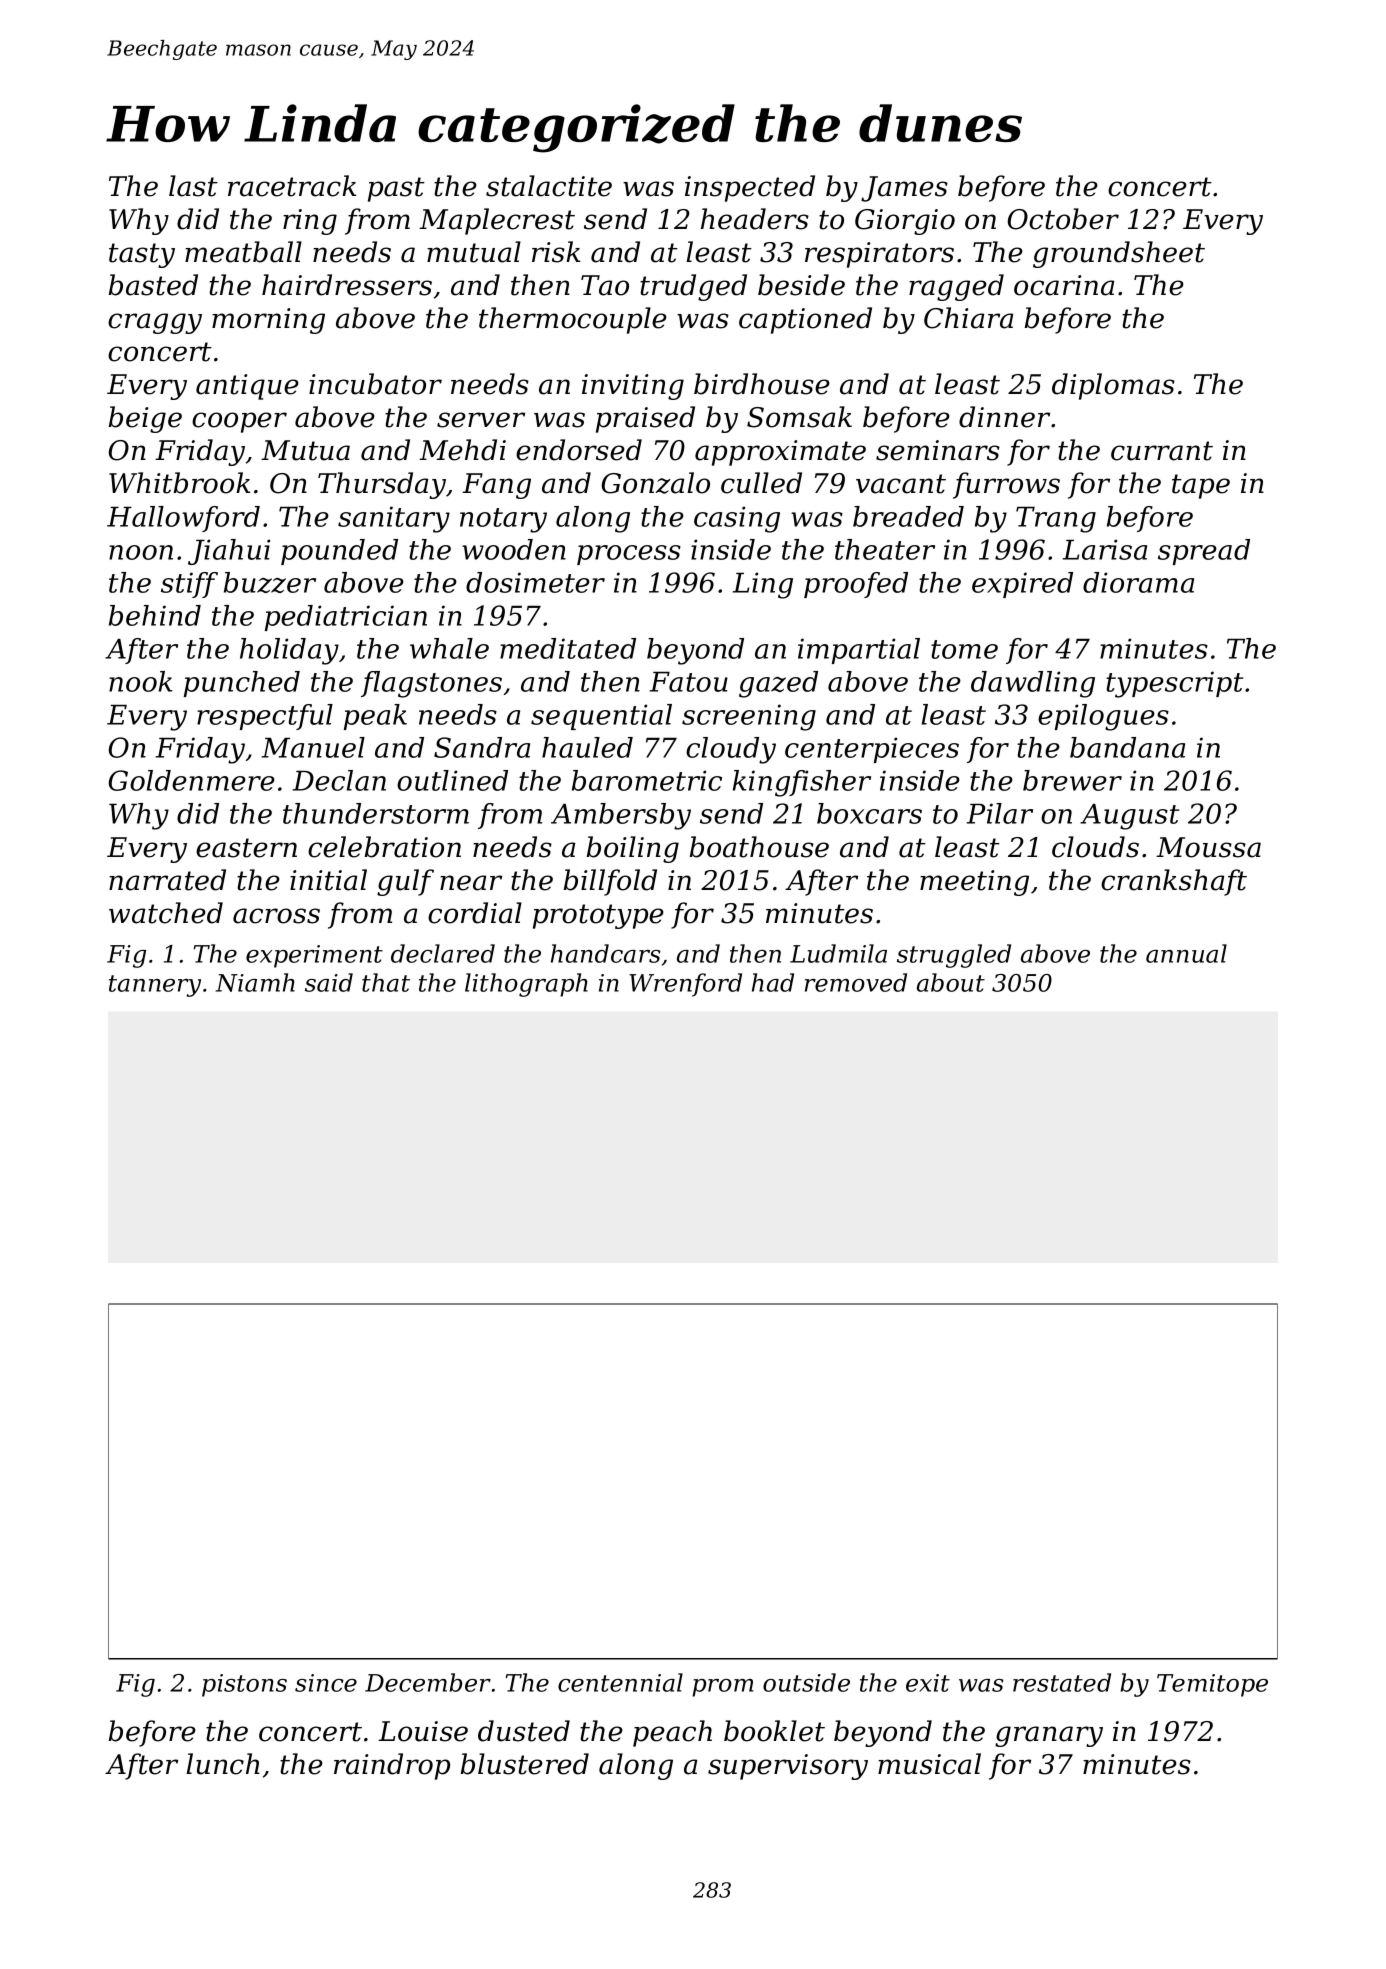 The width and height of the image is (1386, 1969). Describe the element at coordinates (1063, 219) in the image. I see `October` at that location.
